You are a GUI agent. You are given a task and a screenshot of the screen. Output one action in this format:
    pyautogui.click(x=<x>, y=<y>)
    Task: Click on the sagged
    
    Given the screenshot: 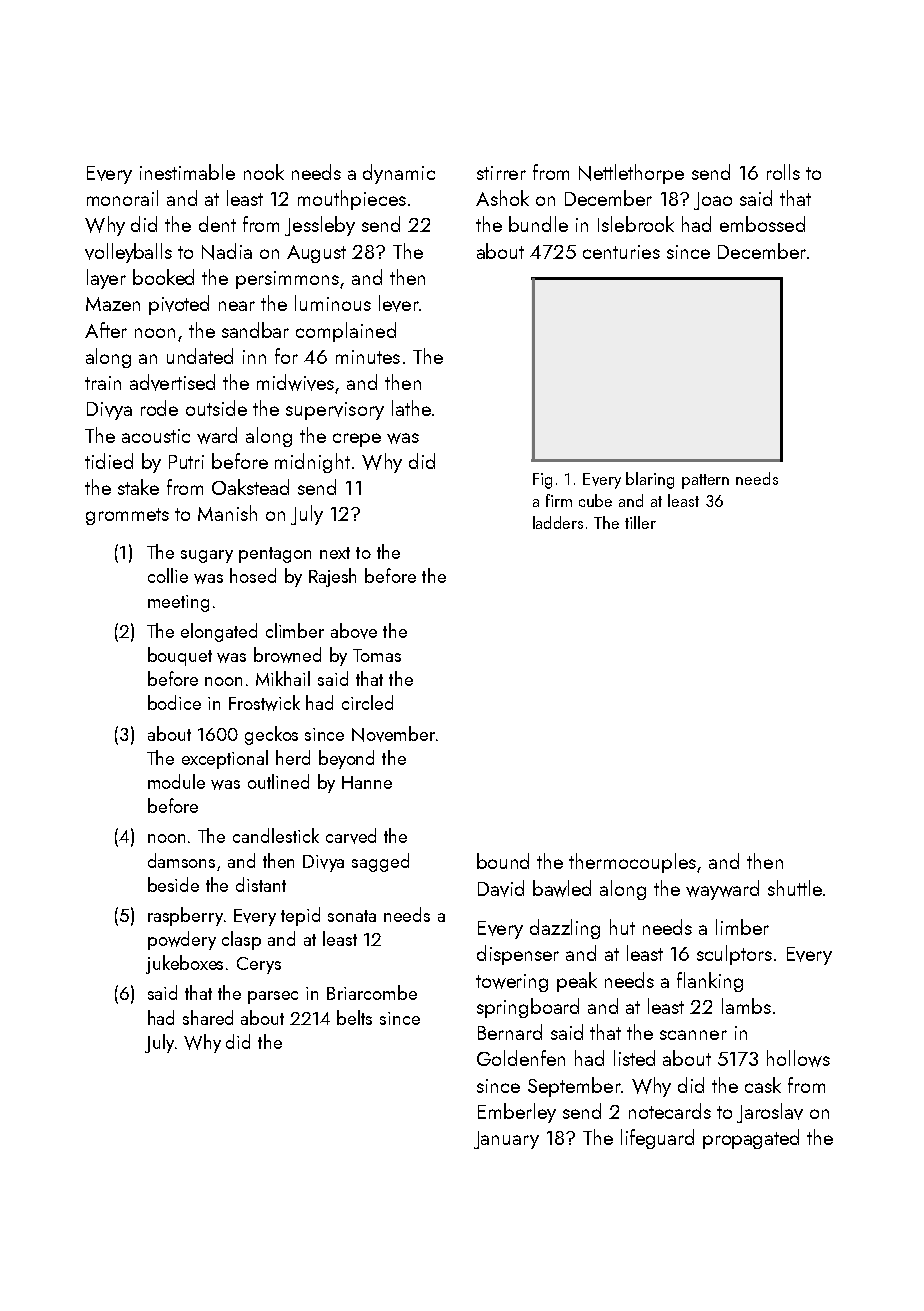 What is the action you would take?
    pyautogui.click(x=380, y=862)
